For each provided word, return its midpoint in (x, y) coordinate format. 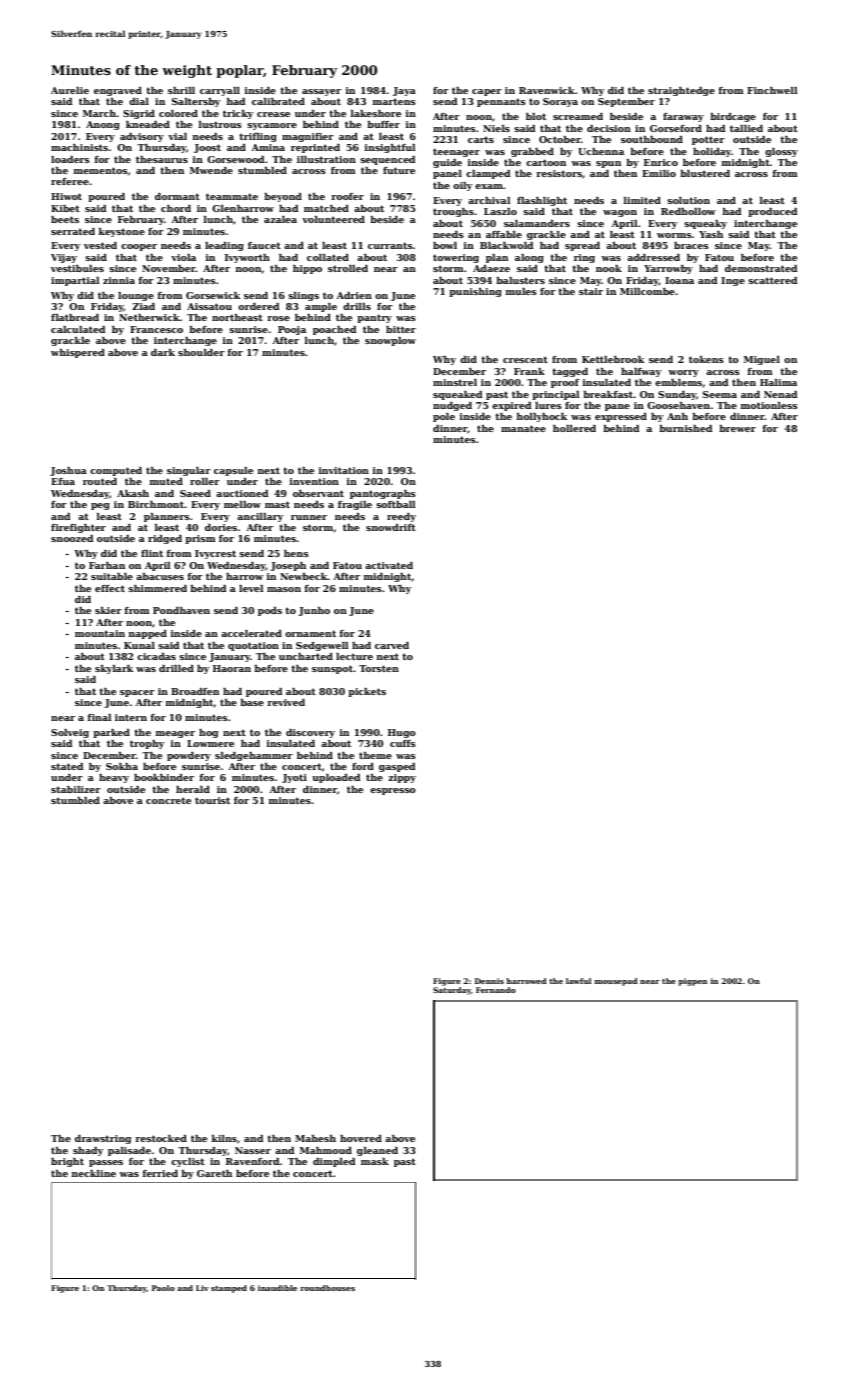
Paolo (163, 1288)
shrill (181, 90)
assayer (321, 92)
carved (392, 645)
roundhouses (327, 1288)
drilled (176, 668)
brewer (737, 428)
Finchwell (772, 90)
